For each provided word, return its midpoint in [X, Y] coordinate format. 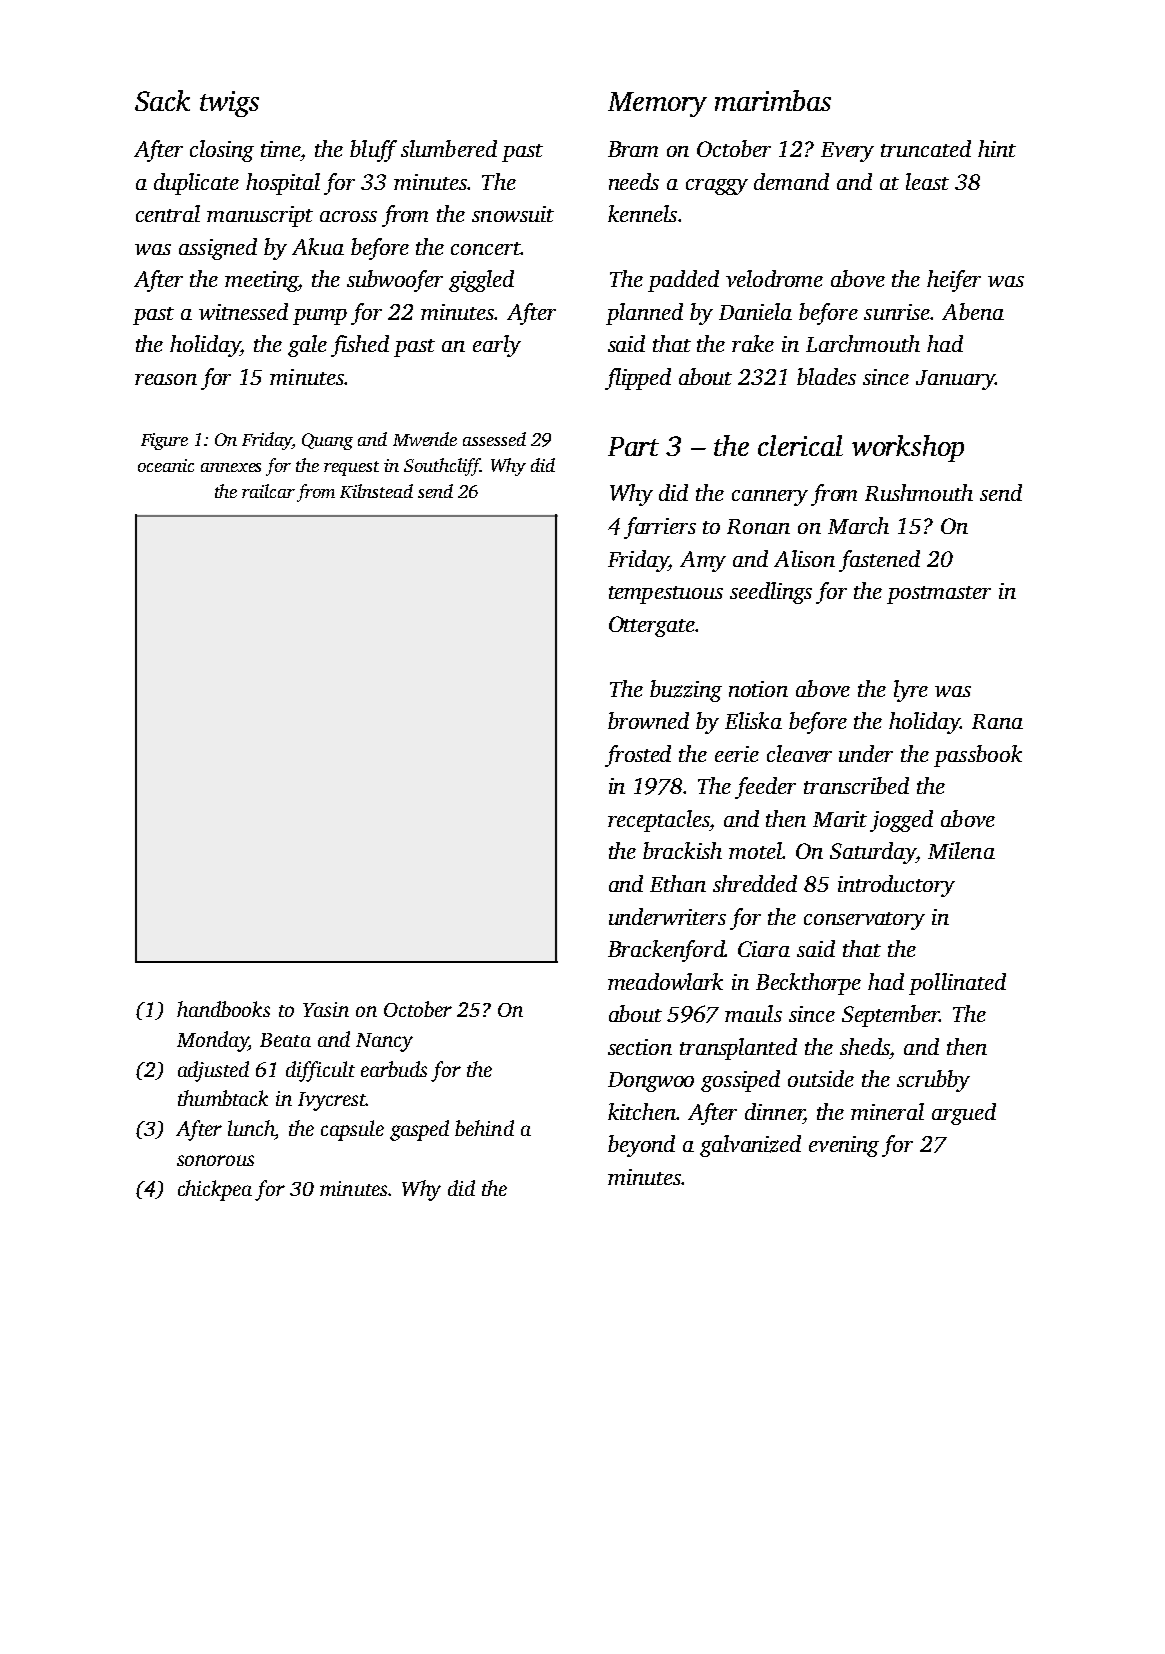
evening [844, 1146]
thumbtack [223, 1098]
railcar [268, 491]
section [640, 1047]
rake [753, 343]
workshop [908, 448]
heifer [954, 281]
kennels [642, 213]
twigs [229, 104]
